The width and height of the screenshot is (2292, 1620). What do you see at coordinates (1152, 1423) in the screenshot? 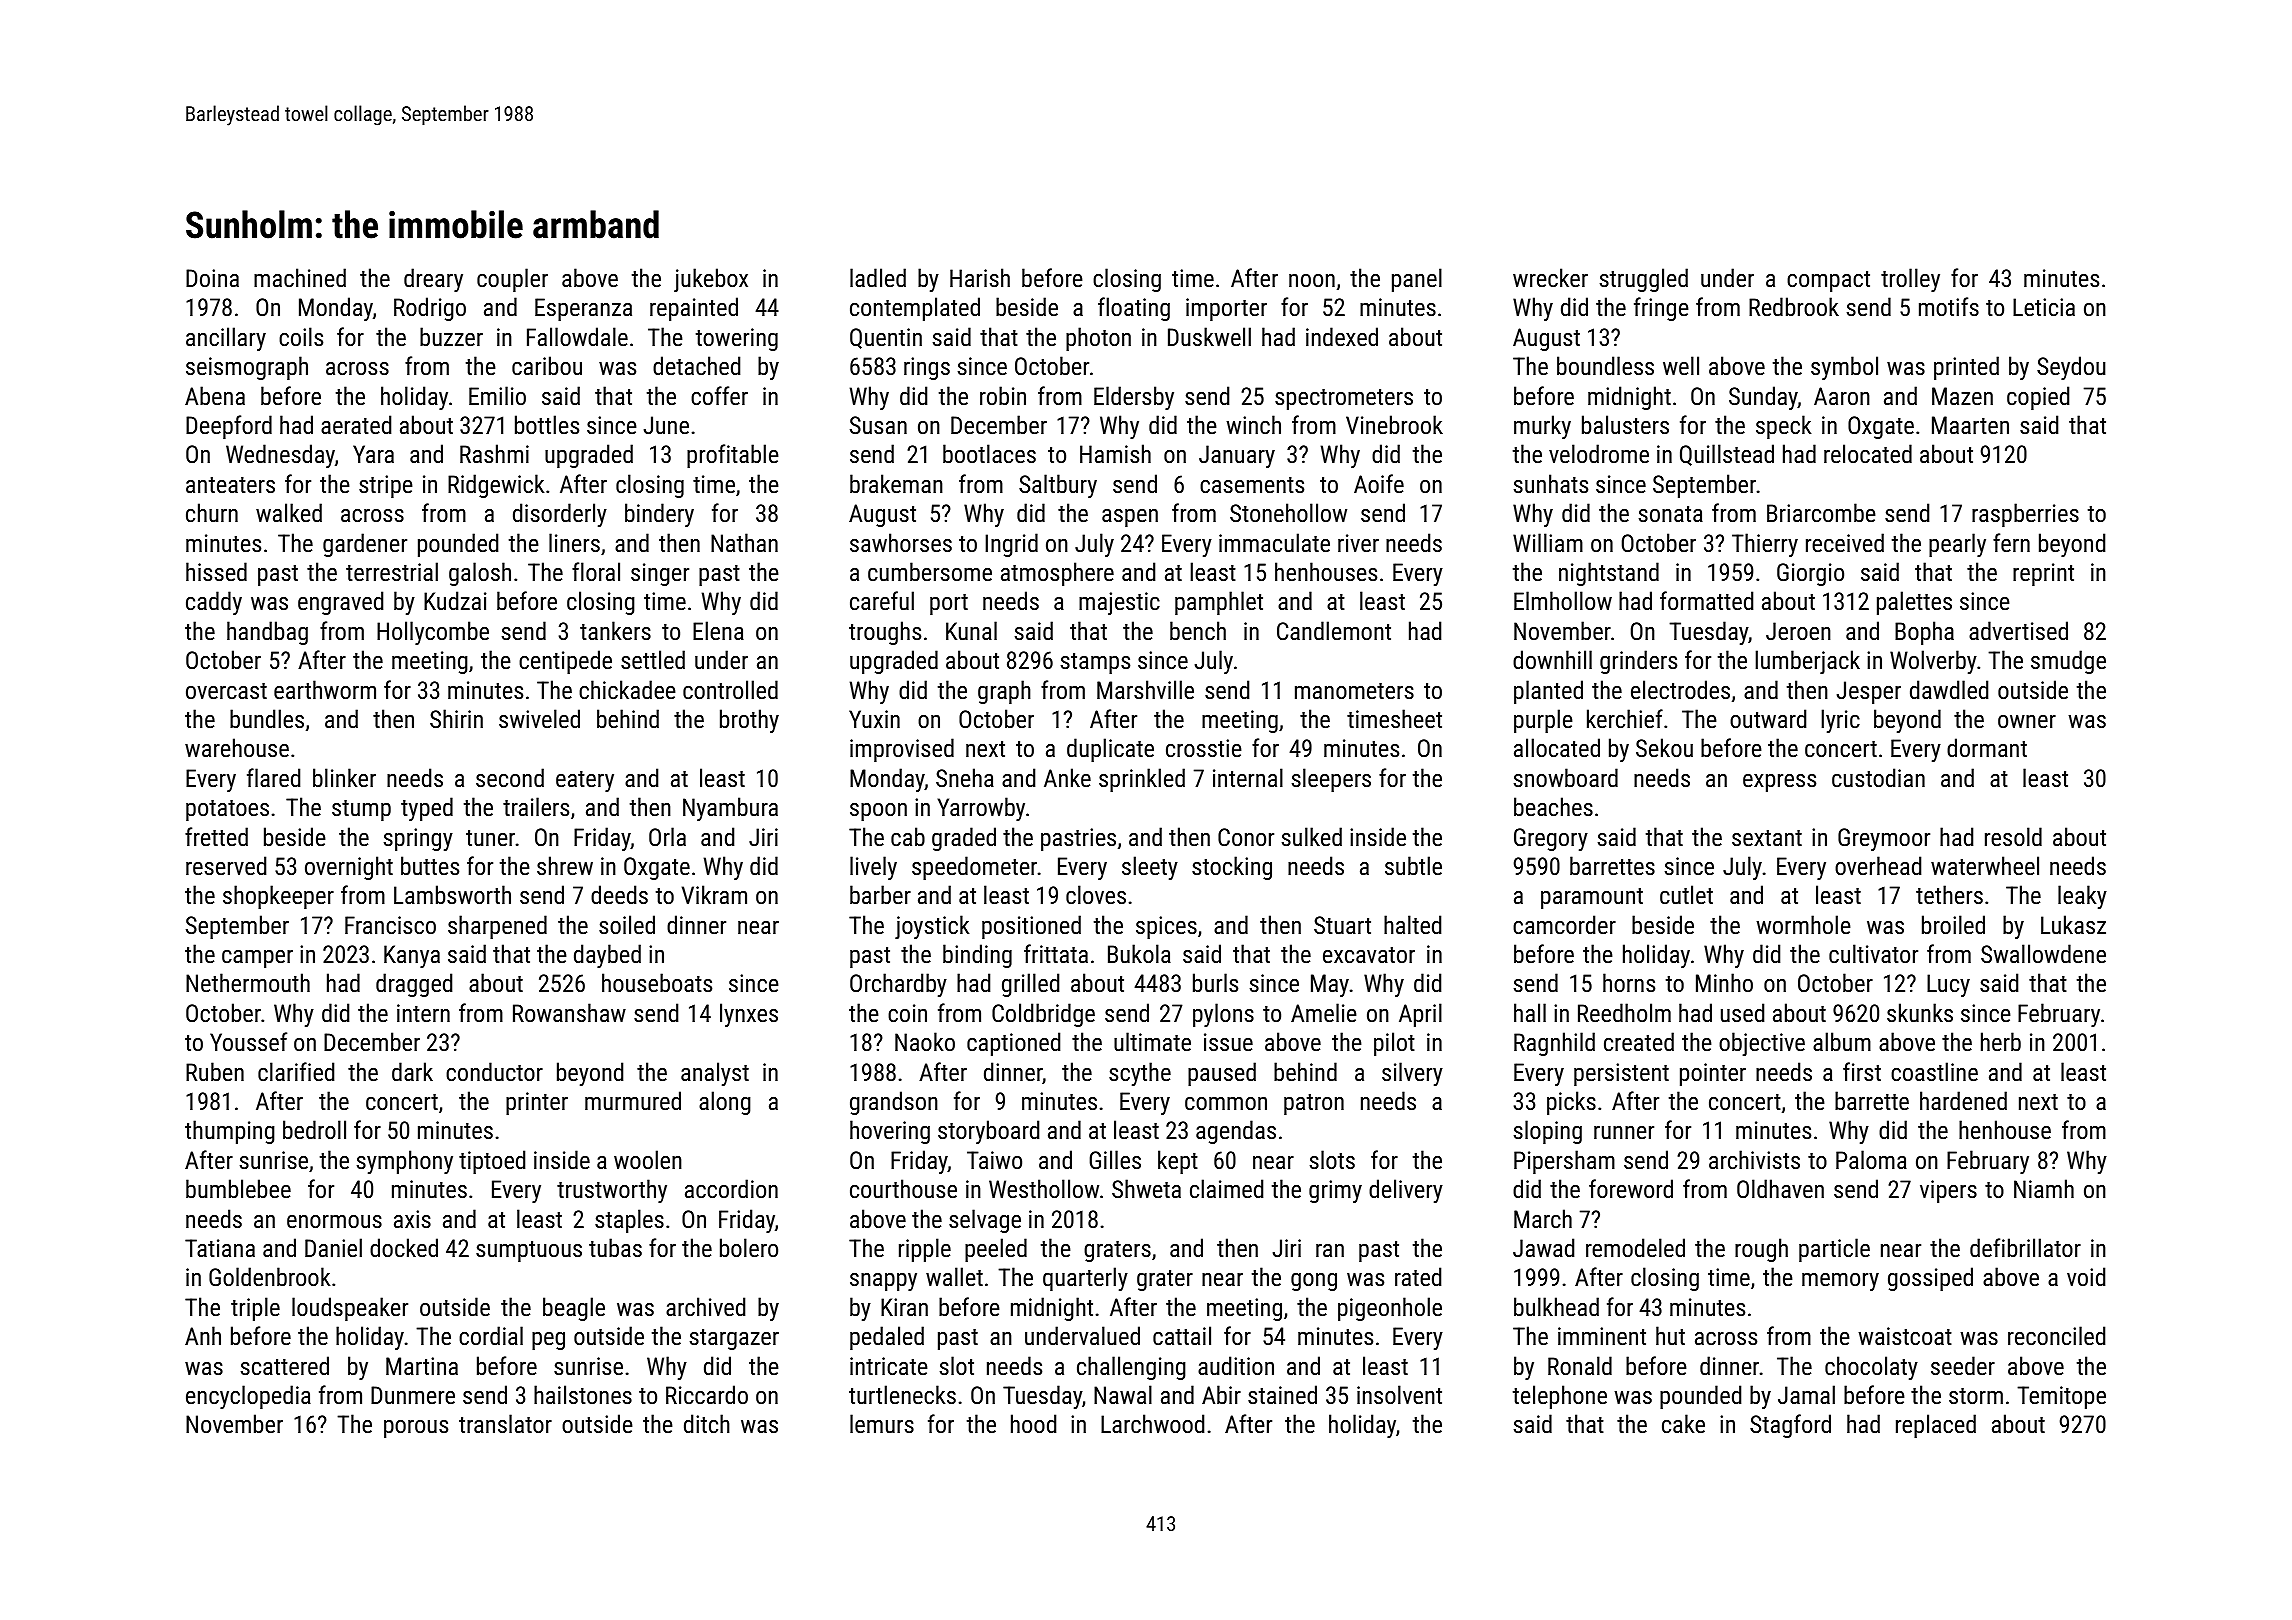
I see `Larchwood` at bounding box center [1152, 1423].
